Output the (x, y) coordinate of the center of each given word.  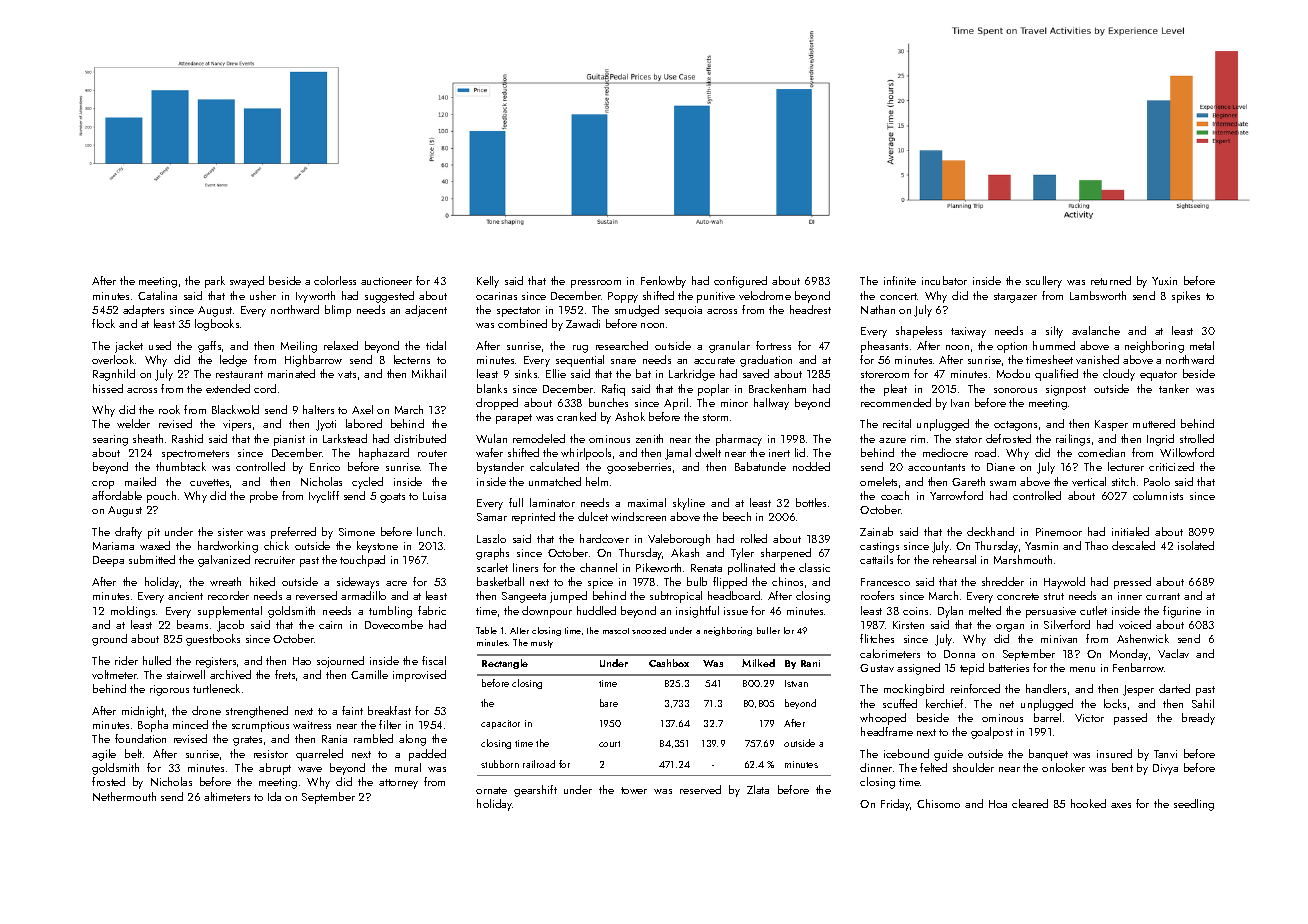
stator (969, 439)
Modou (1013, 373)
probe (264, 497)
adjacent (426, 311)
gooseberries (639, 468)
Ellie (556, 373)
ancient (185, 596)
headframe (887, 731)
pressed (1132, 583)
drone (206, 710)
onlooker (1063, 767)
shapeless (919, 332)
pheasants (884, 347)
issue (736, 611)
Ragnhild (114, 375)
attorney (398, 784)
